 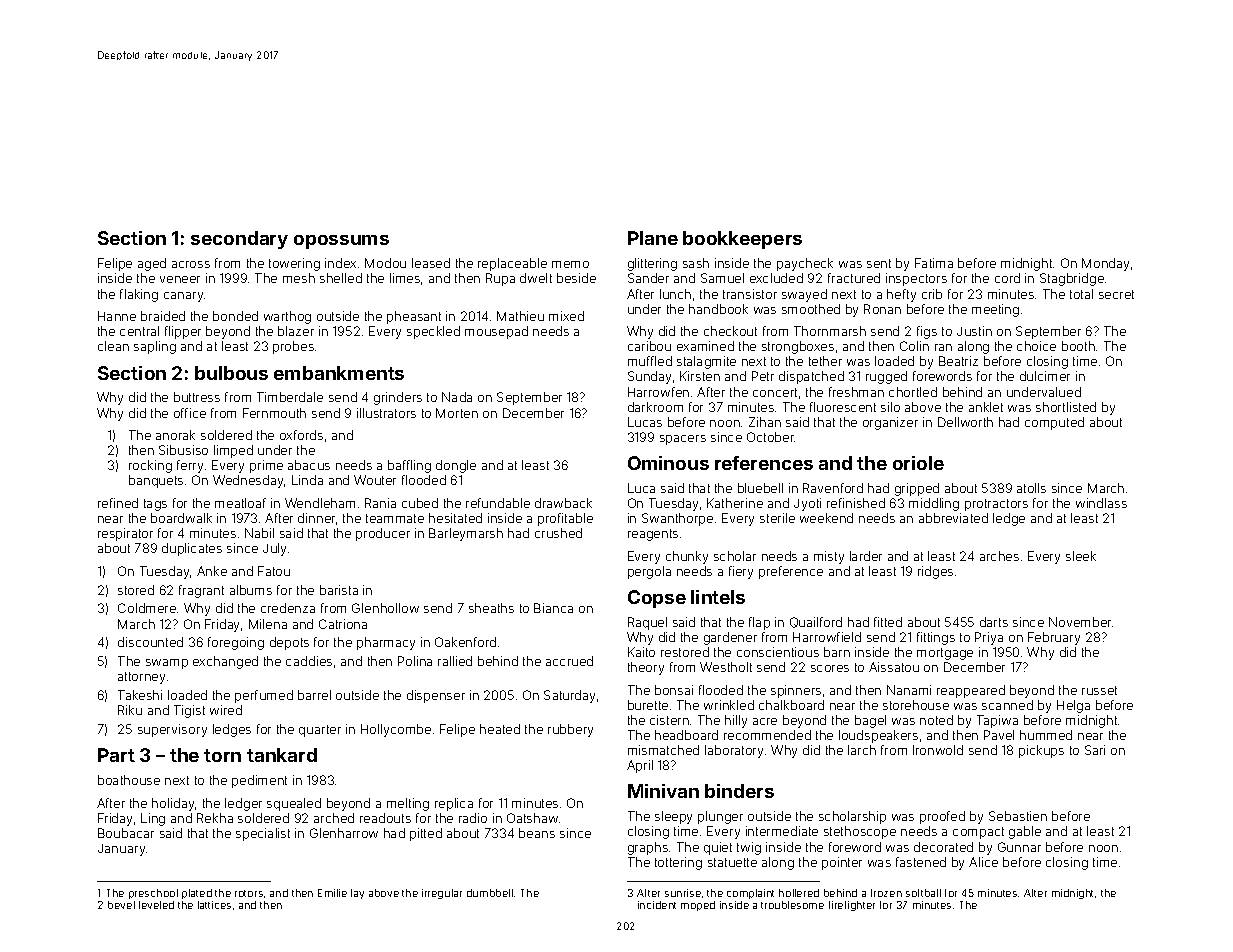 I want to click on embankments, so click(x=339, y=373).
